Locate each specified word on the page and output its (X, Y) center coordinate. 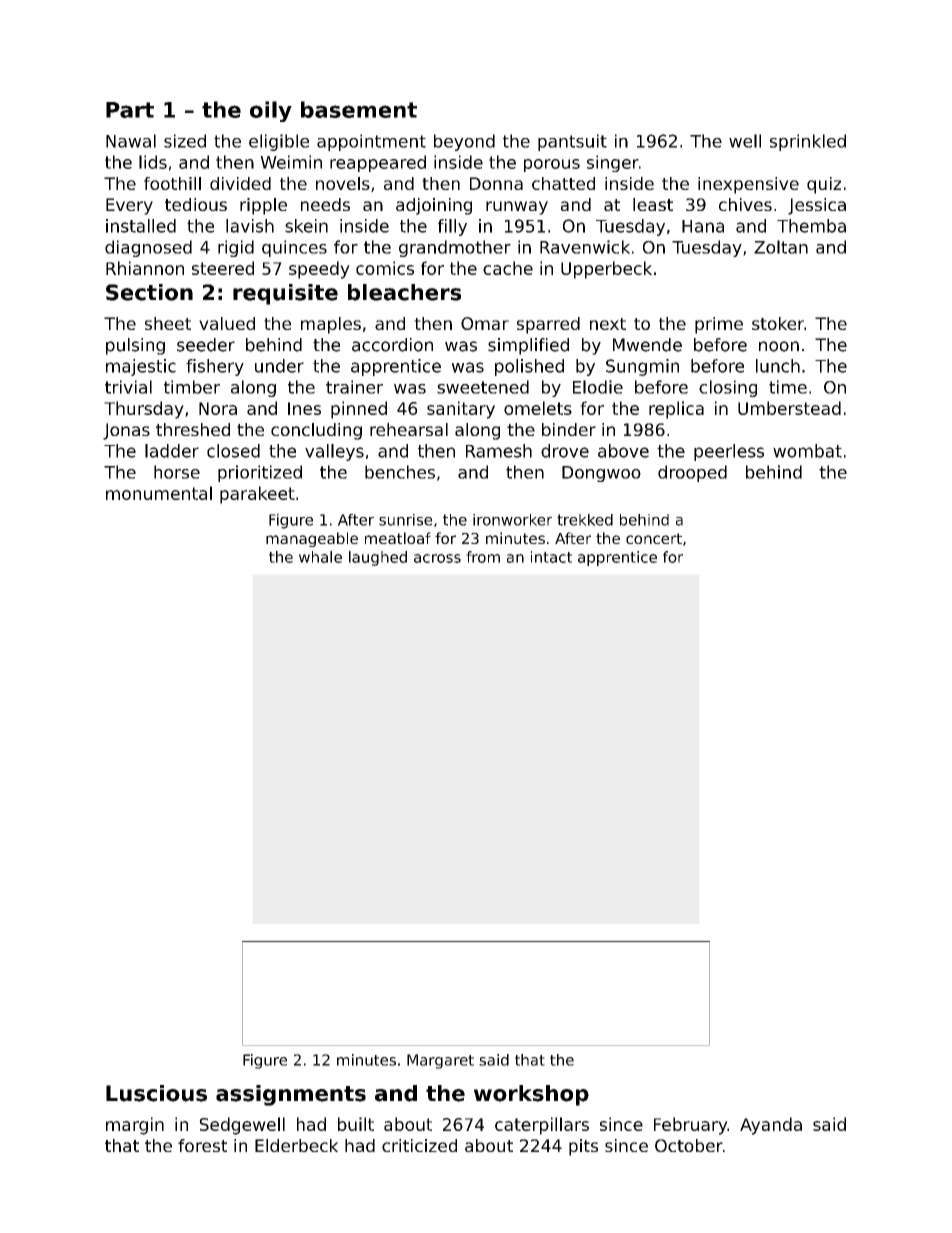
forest (202, 1145)
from (483, 557)
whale (320, 557)
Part (130, 110)
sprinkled (808, 142)
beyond (464, 142)
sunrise (405, 520)
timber (192, 387)
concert (654, 538)
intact (551, 557)
